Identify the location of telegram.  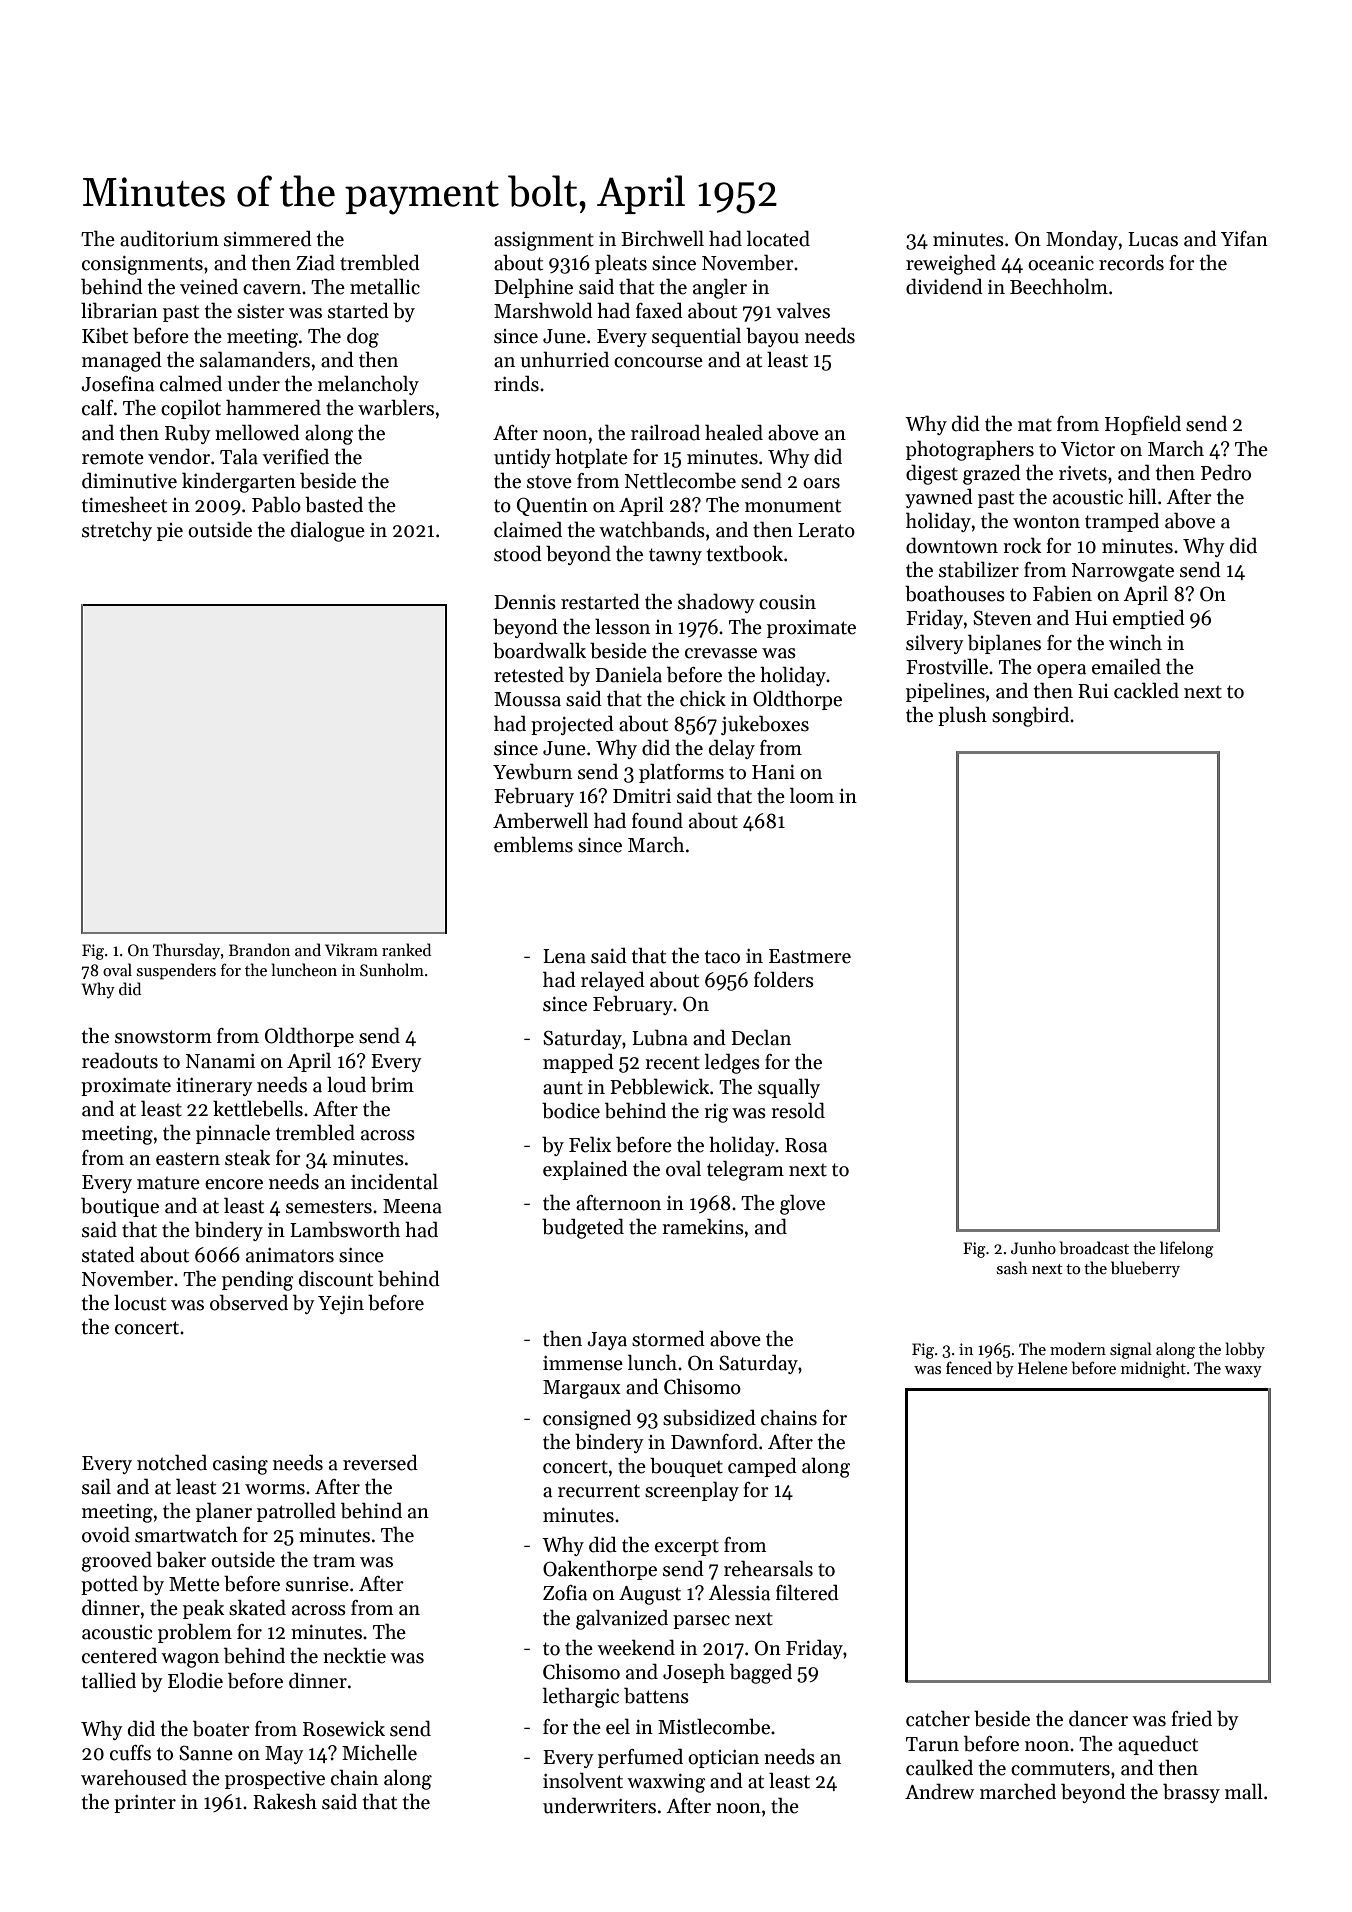
(745, 1170).
